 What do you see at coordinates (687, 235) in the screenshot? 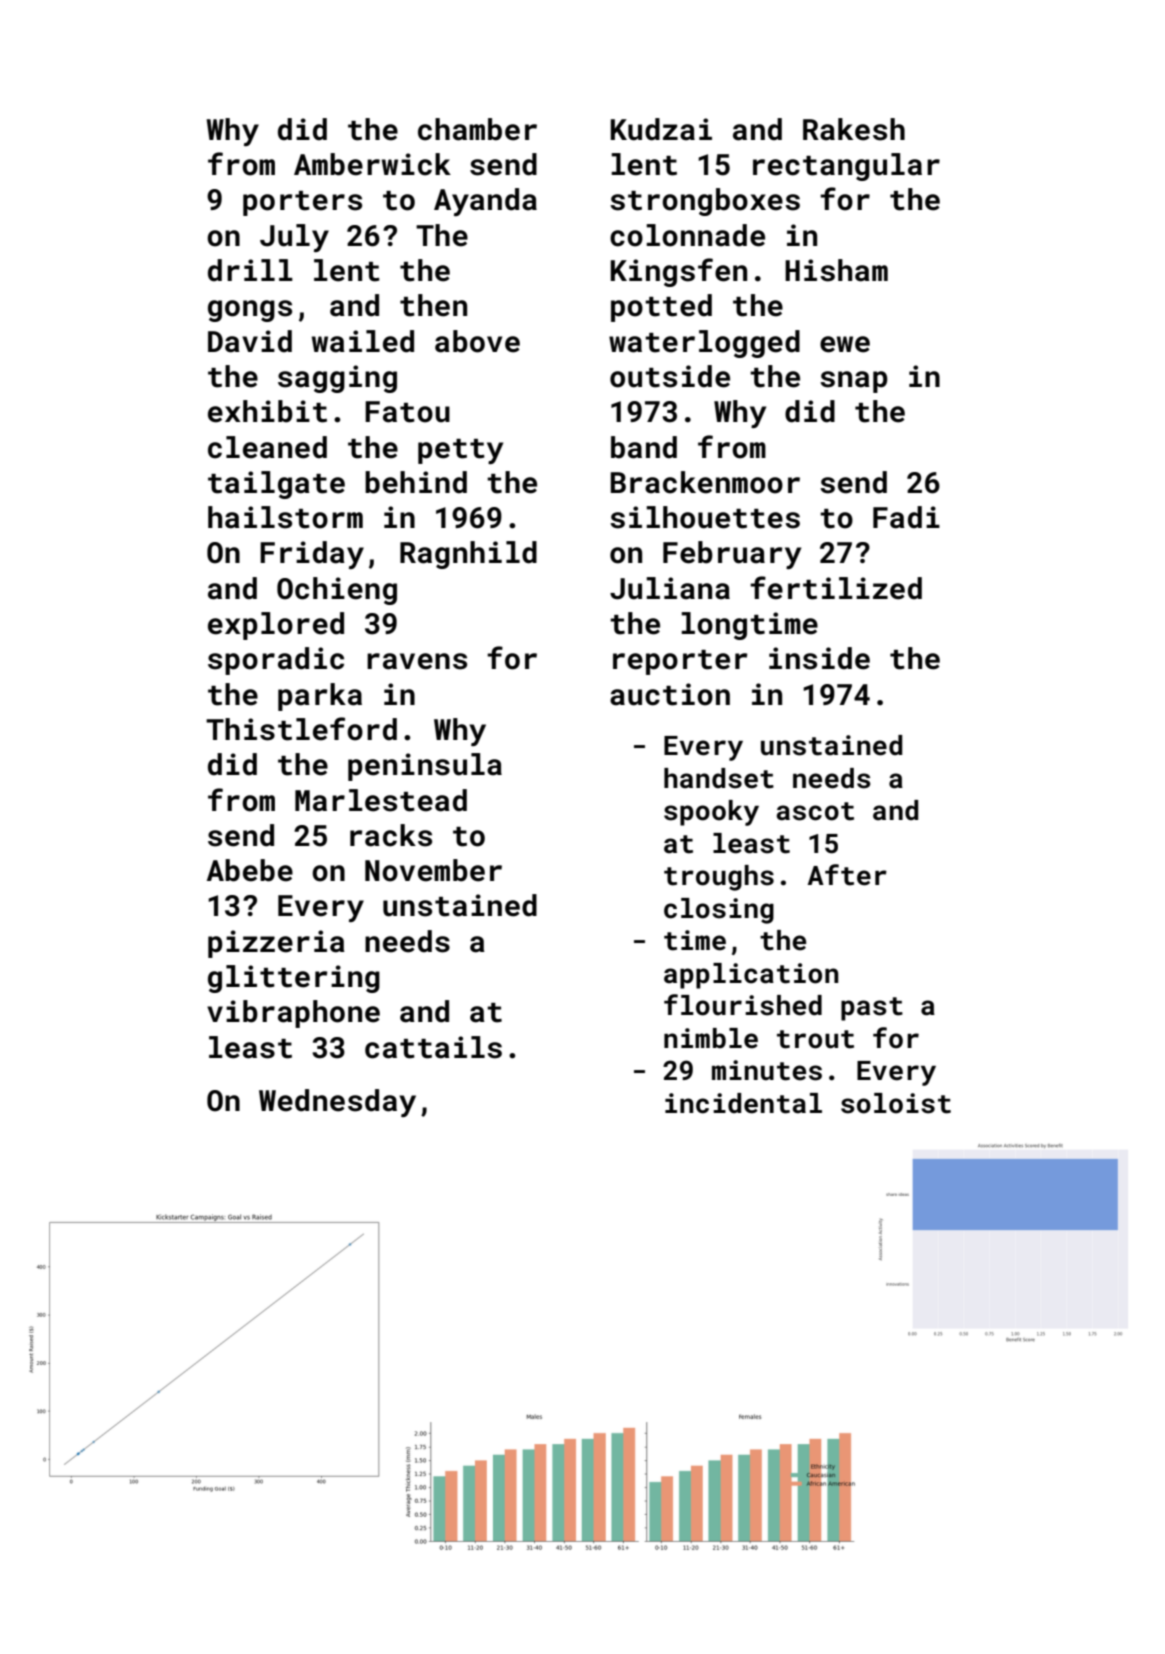
I see `colonnade` at bounding box center [687, 235].
